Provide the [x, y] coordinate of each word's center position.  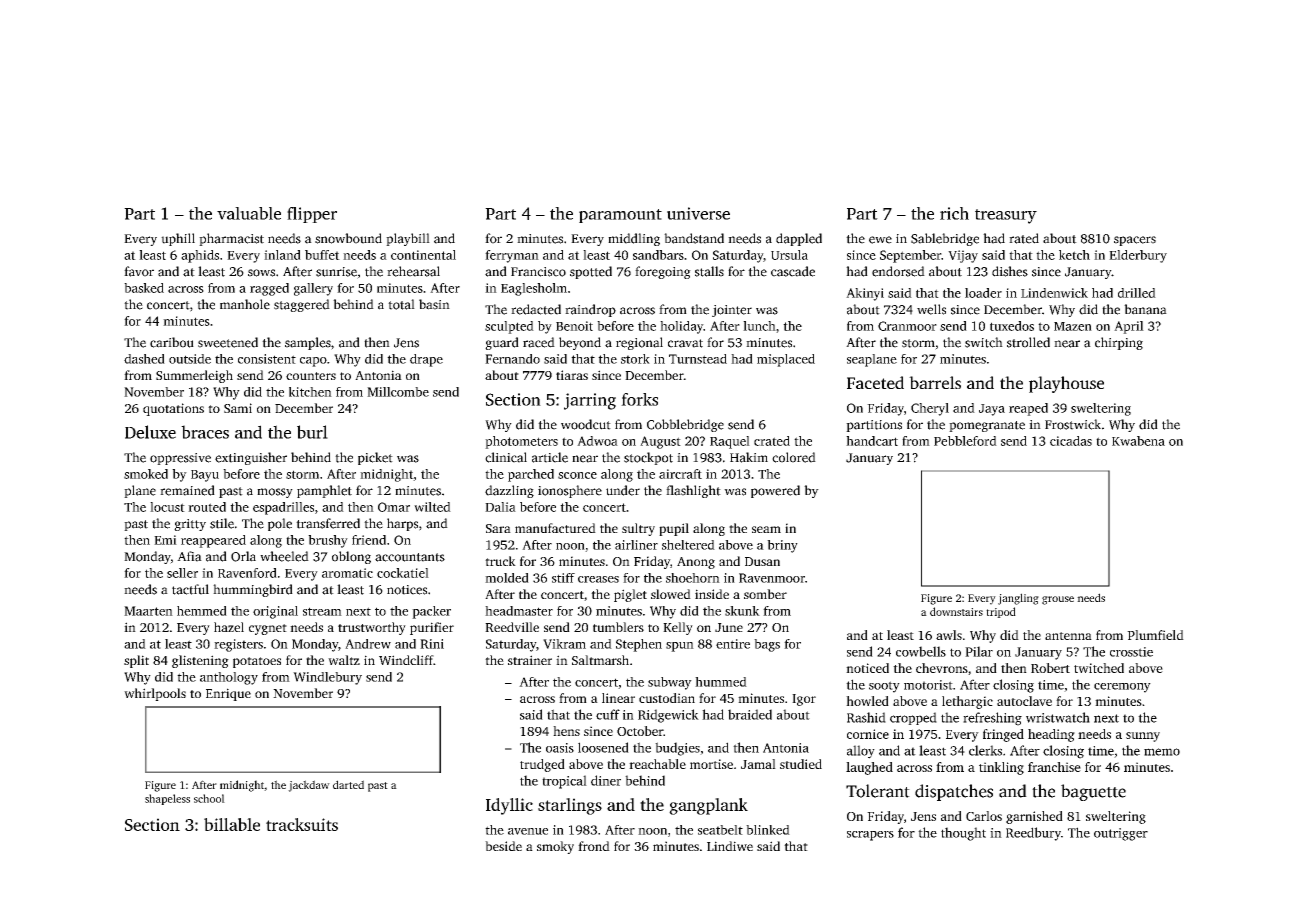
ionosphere [570, 491]
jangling [1018, 599]
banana [1145, 309]
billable [232, 824]
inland [282, 255]
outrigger [1121, 834]
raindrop [590, 310]
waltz [344, 660]
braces [205, 432]
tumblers [618, 627]
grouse [1058, 600]
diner [606, 780]
